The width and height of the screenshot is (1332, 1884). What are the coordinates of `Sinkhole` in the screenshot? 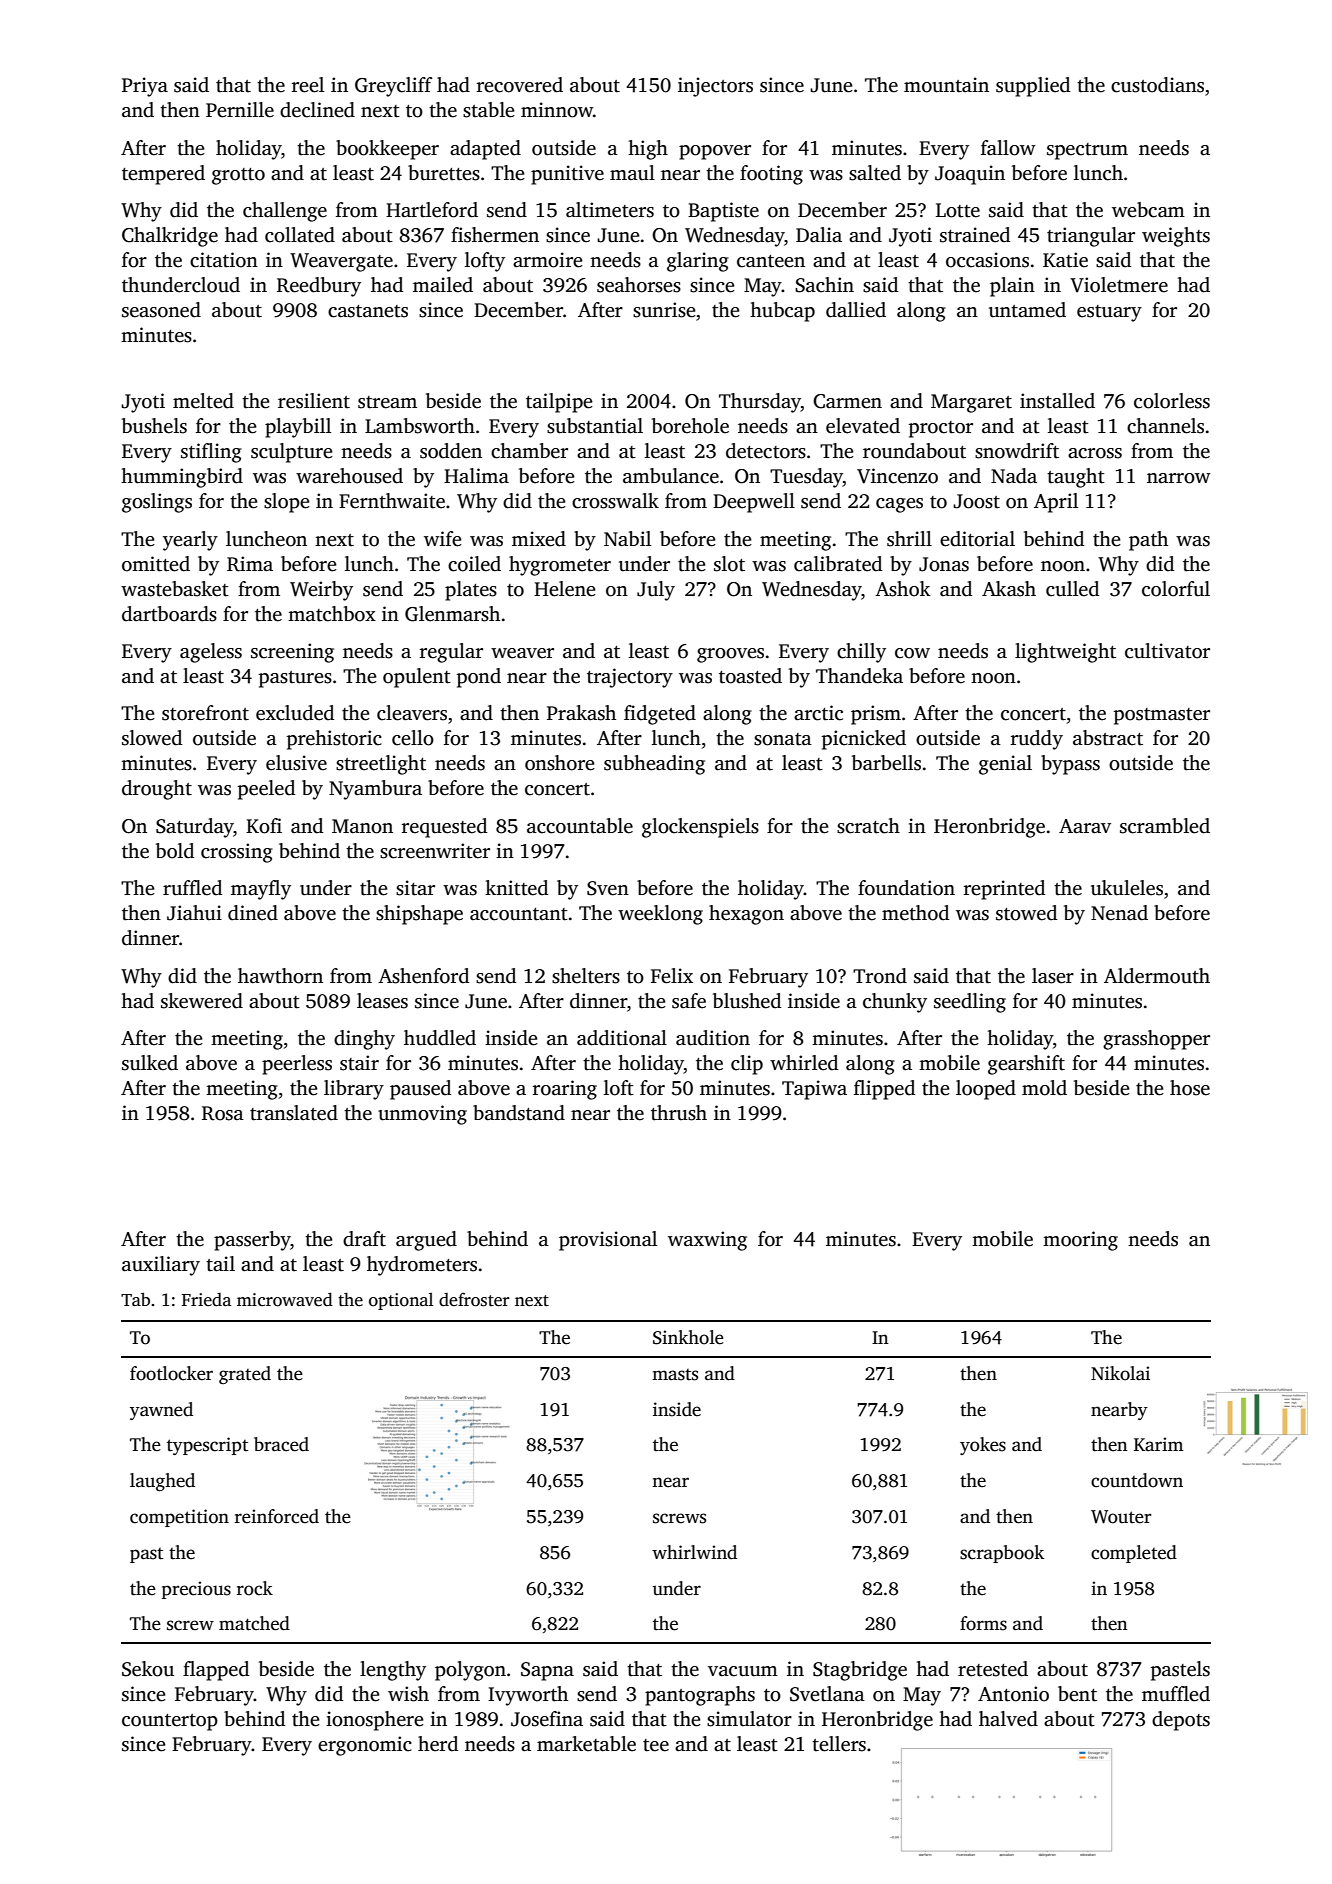 It's located at (688, 1337).
